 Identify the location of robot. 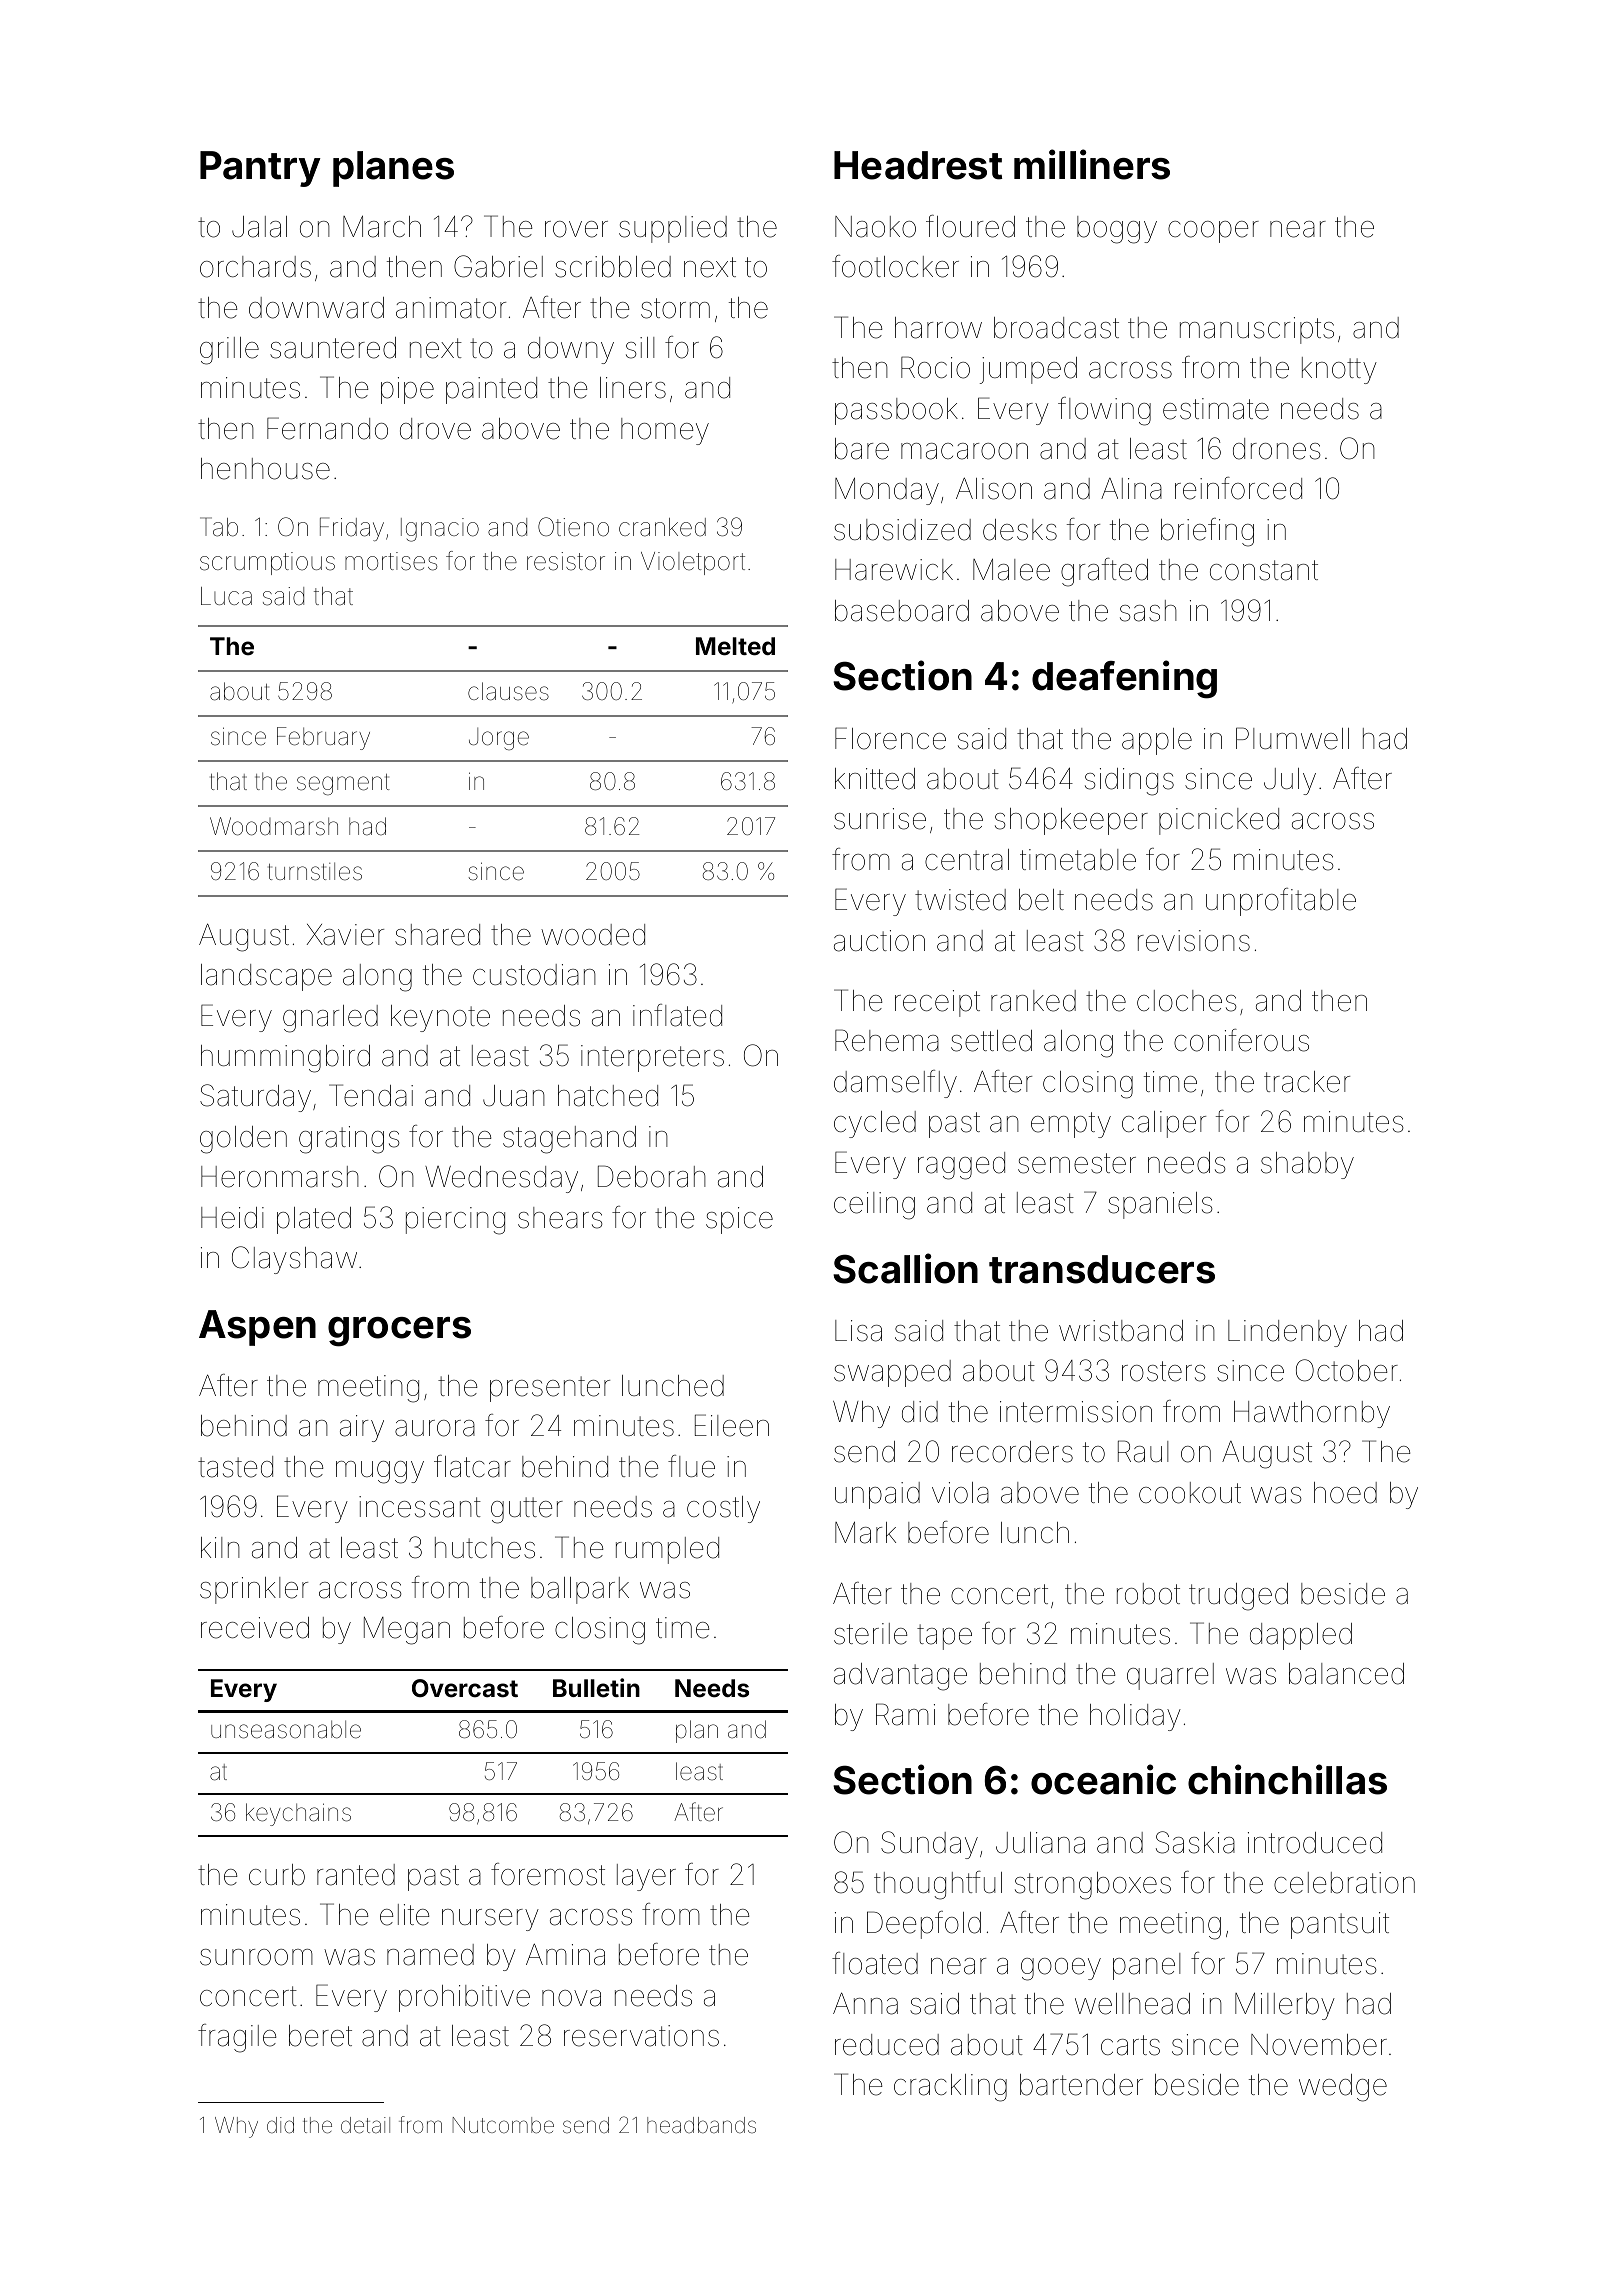
(1148, 1594).
